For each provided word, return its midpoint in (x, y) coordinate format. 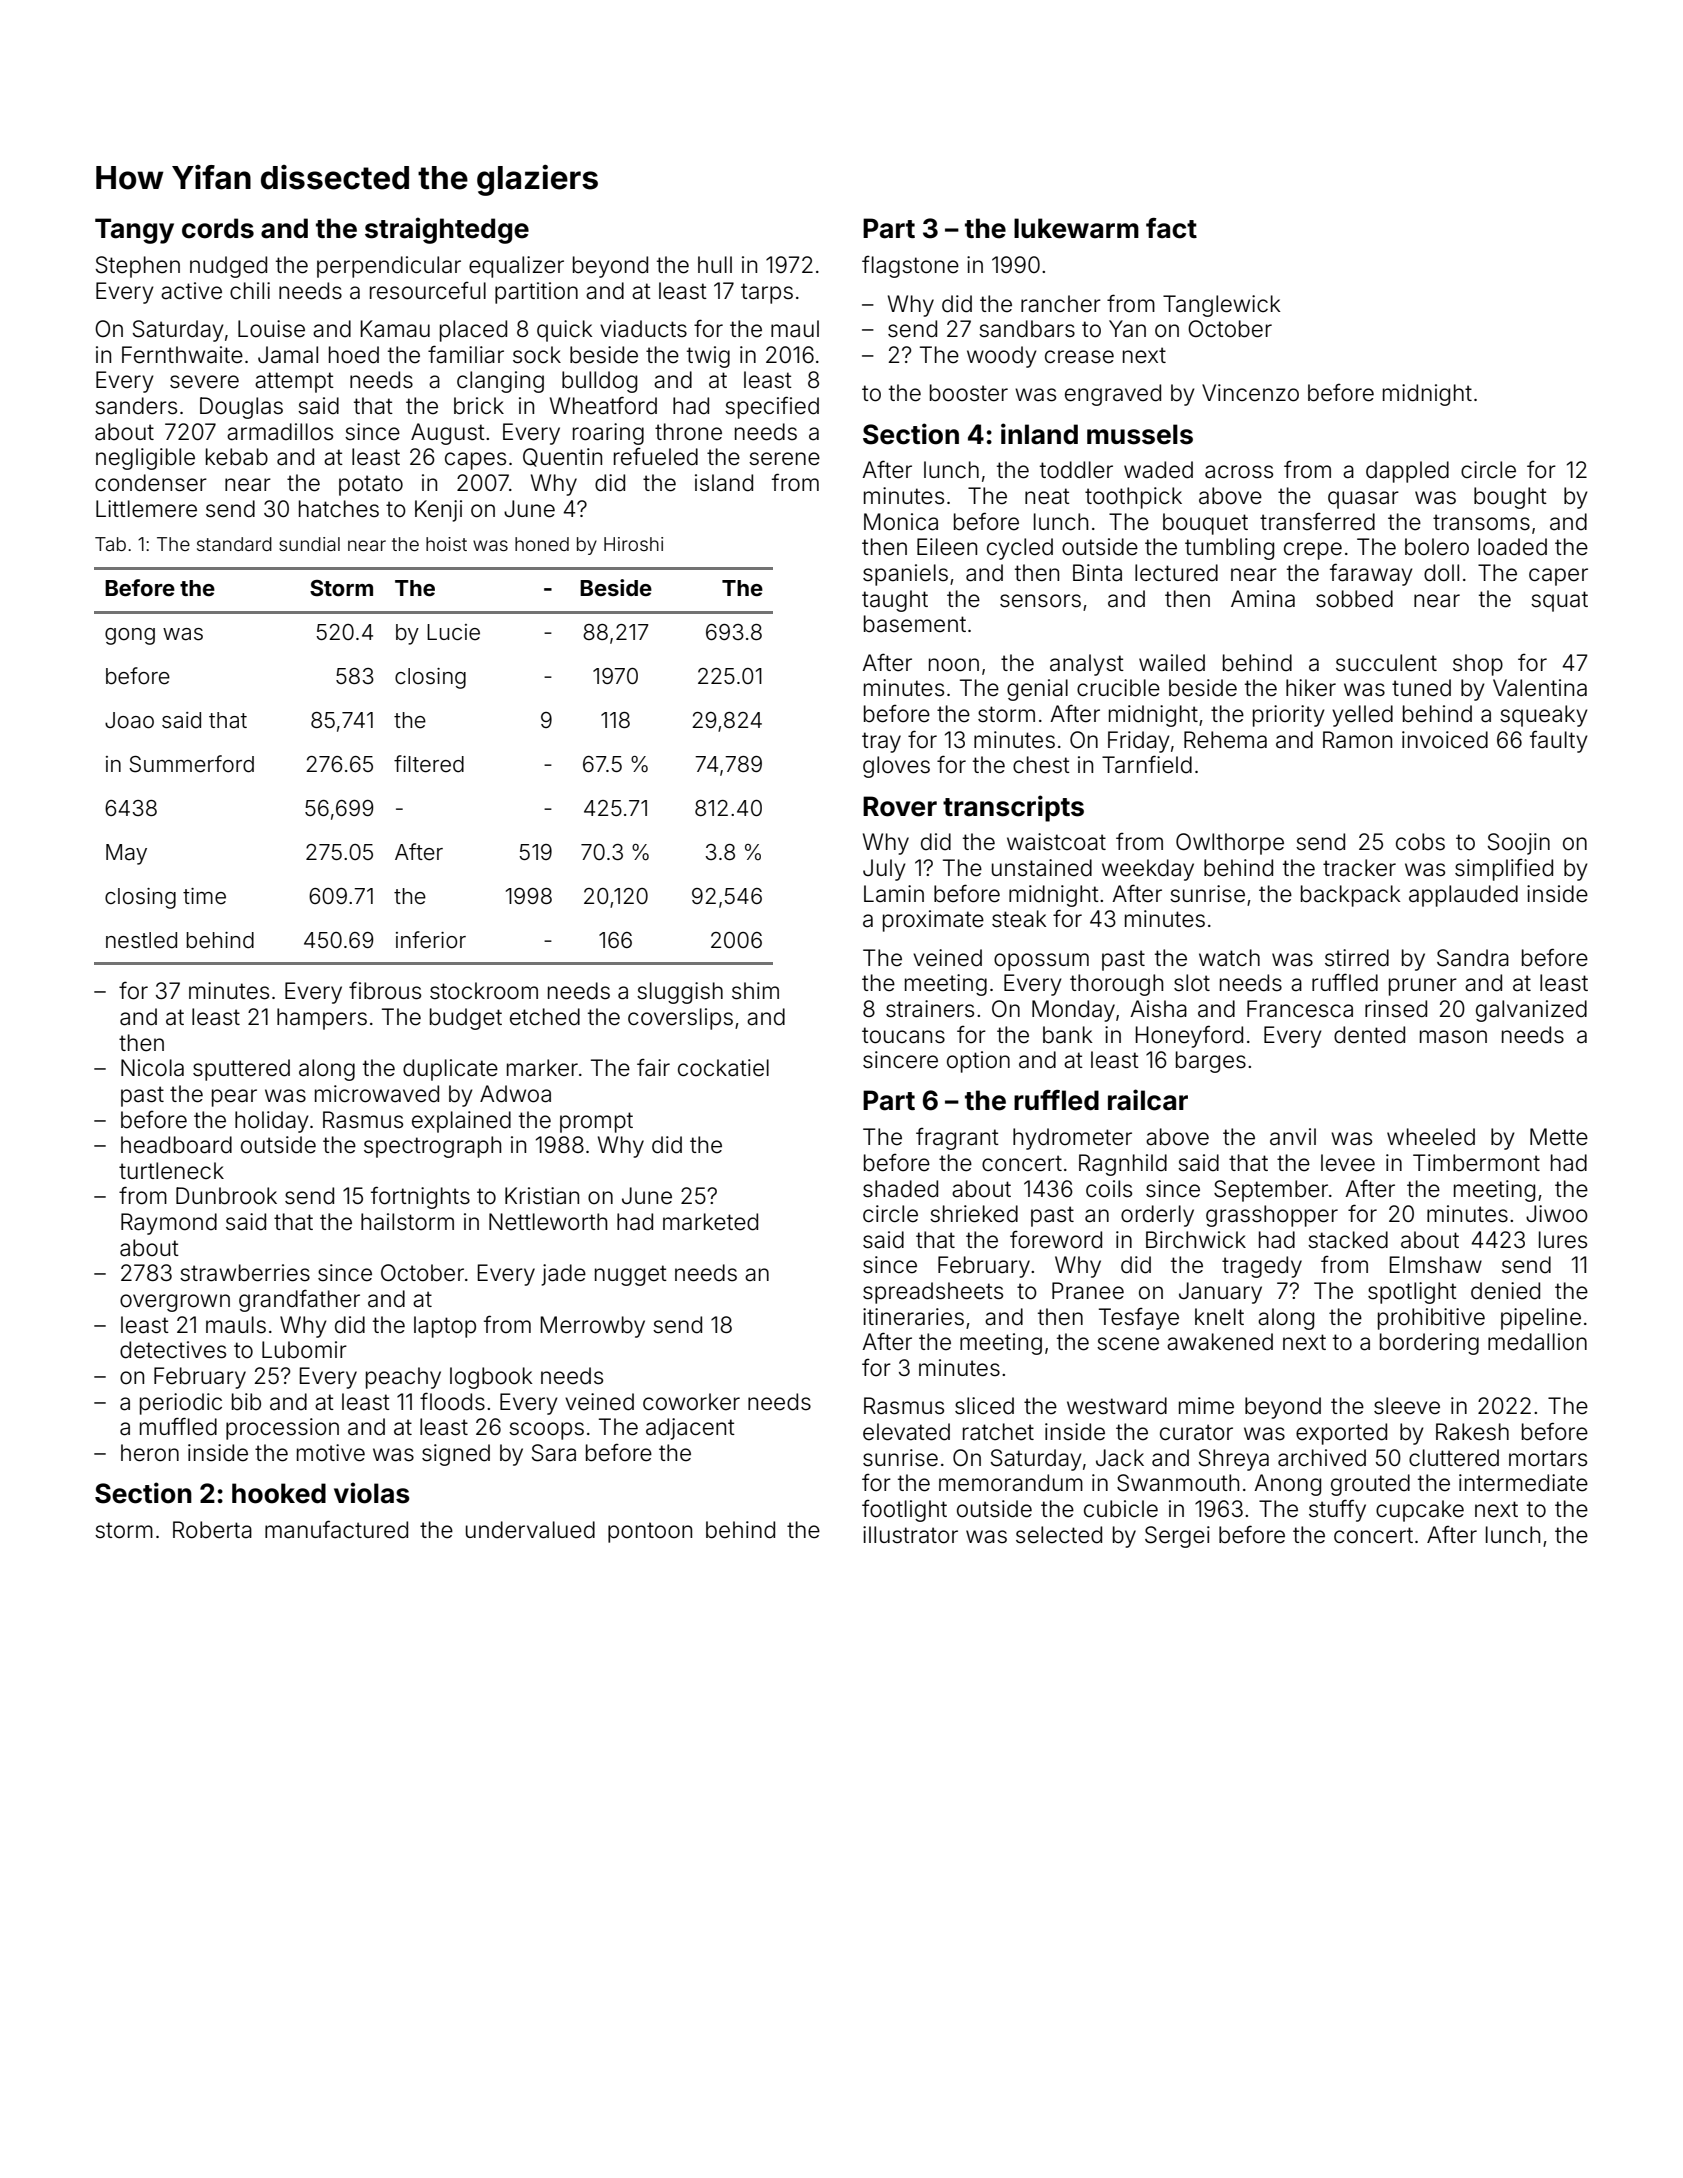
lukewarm (1076, 228)
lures (1563, 1240)
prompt (596, 1122)
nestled (141, 940)
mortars (1548, 1458)
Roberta (212, 1530)
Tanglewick (1222, 306)
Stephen (138, 267)
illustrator (910, 1535)
